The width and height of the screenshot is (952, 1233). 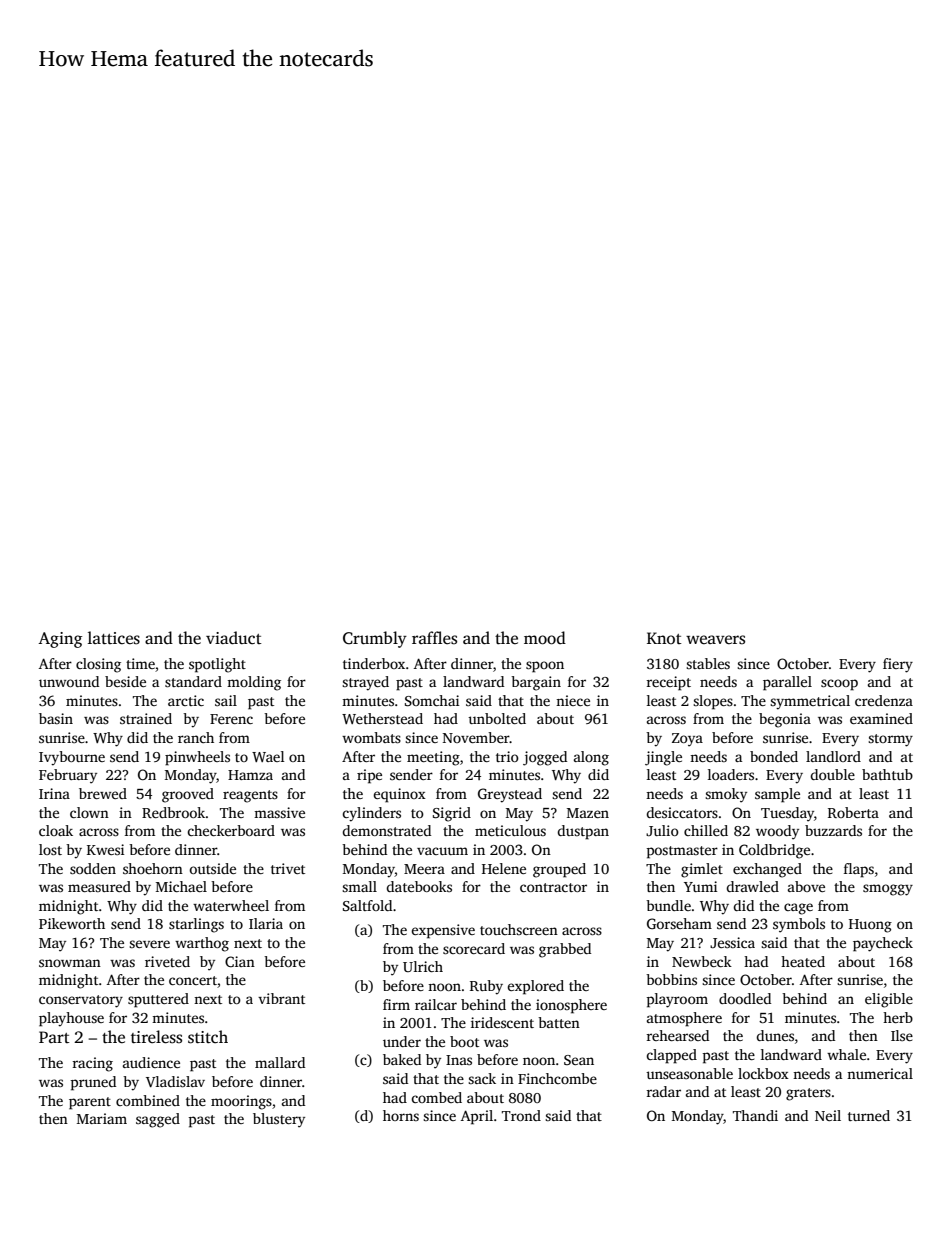 I want to click on blustery, so click(x=279, y=1120).
